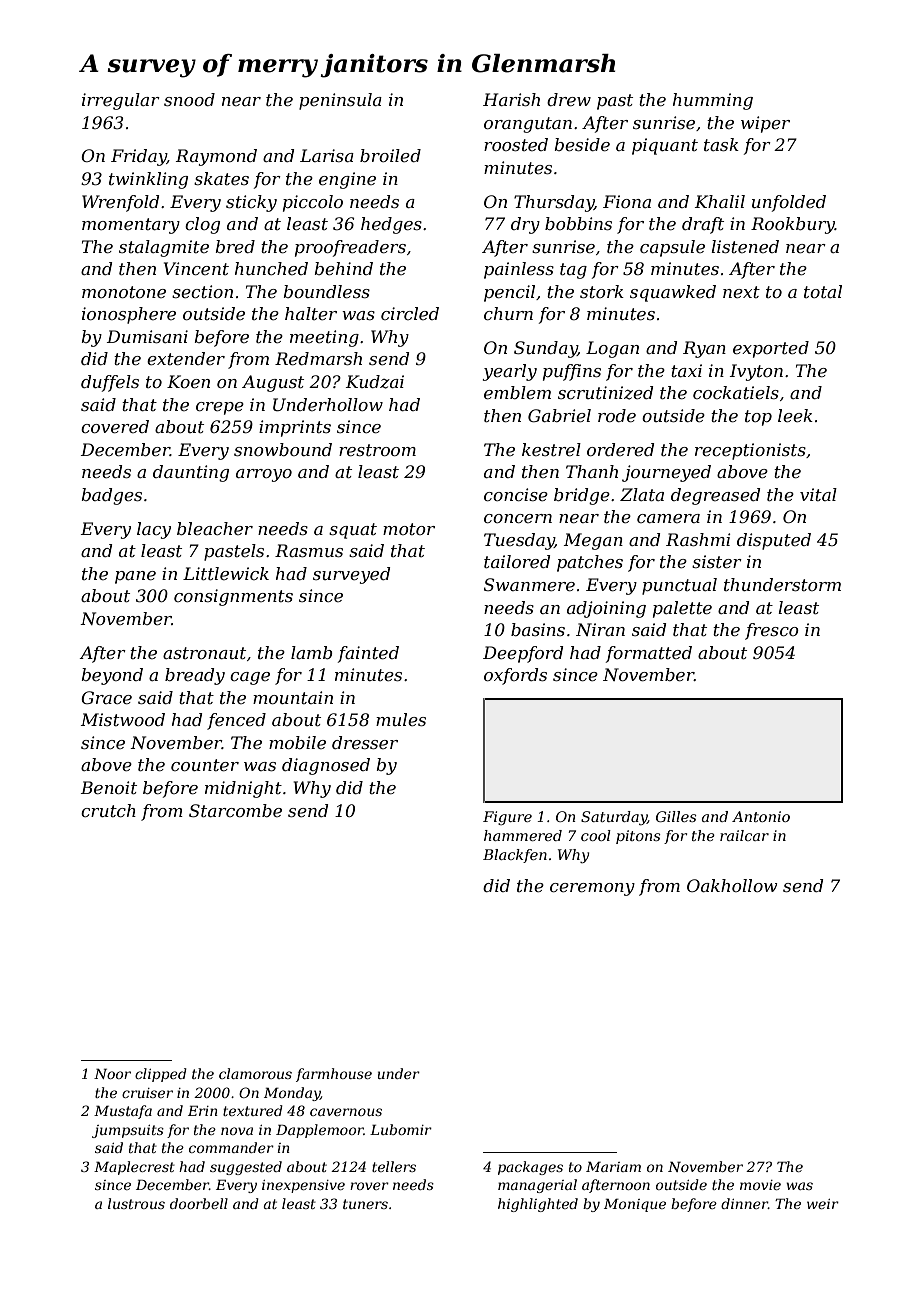  What do you see at coordinates (614, 818) in the screenshot?
I see `Saturday` at bounding box center [614, 818].
